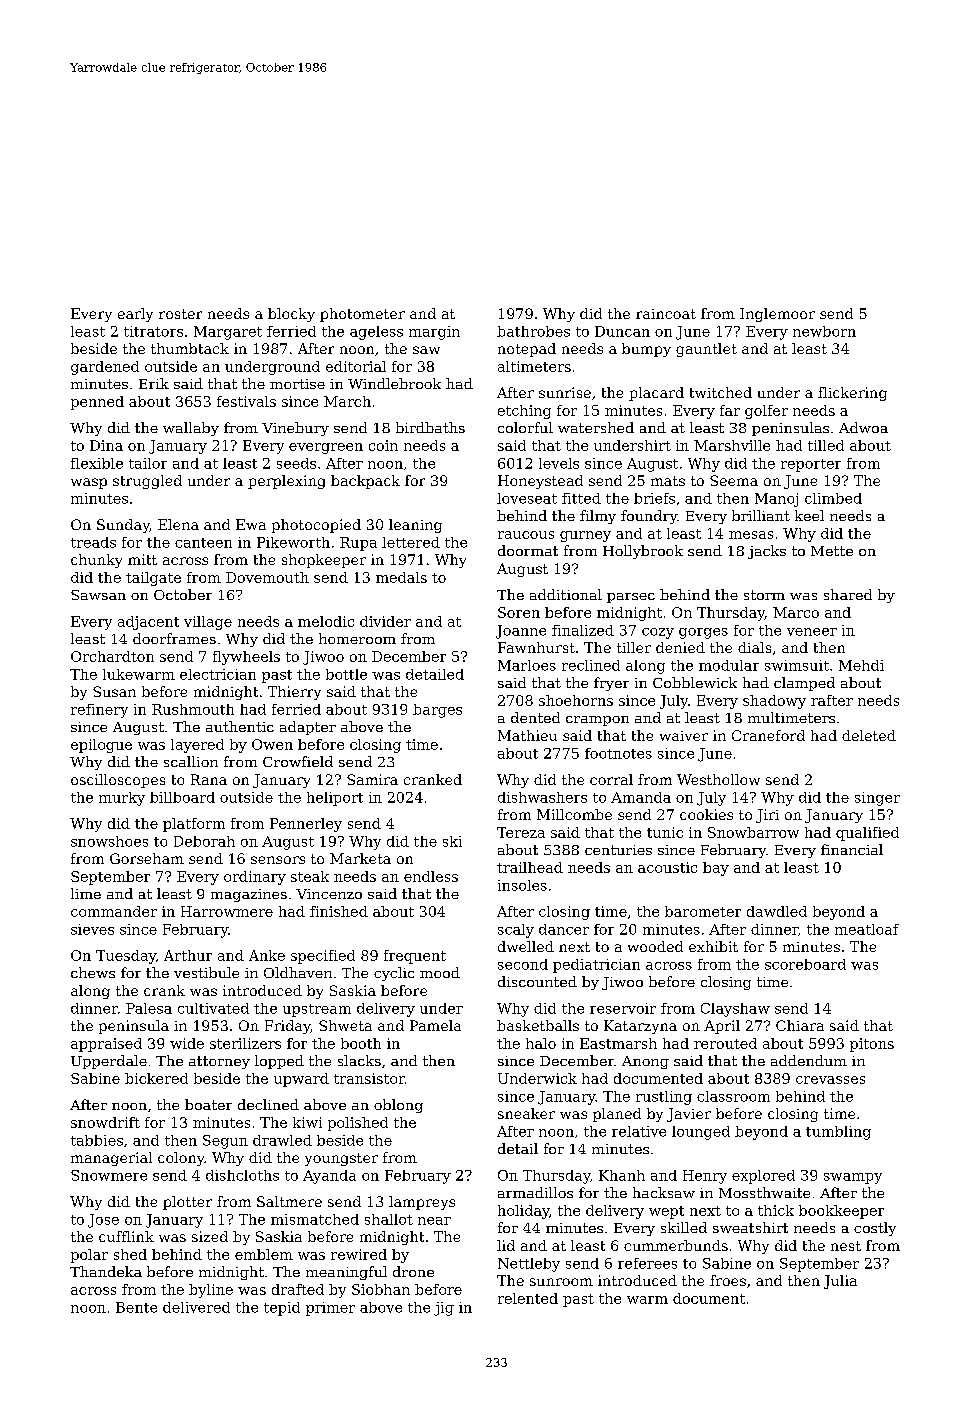 This screenshot has height=1406, width=971. Describe the element at coordinates (187, 1203) in the screenshot. I see `plotter` at that location.
